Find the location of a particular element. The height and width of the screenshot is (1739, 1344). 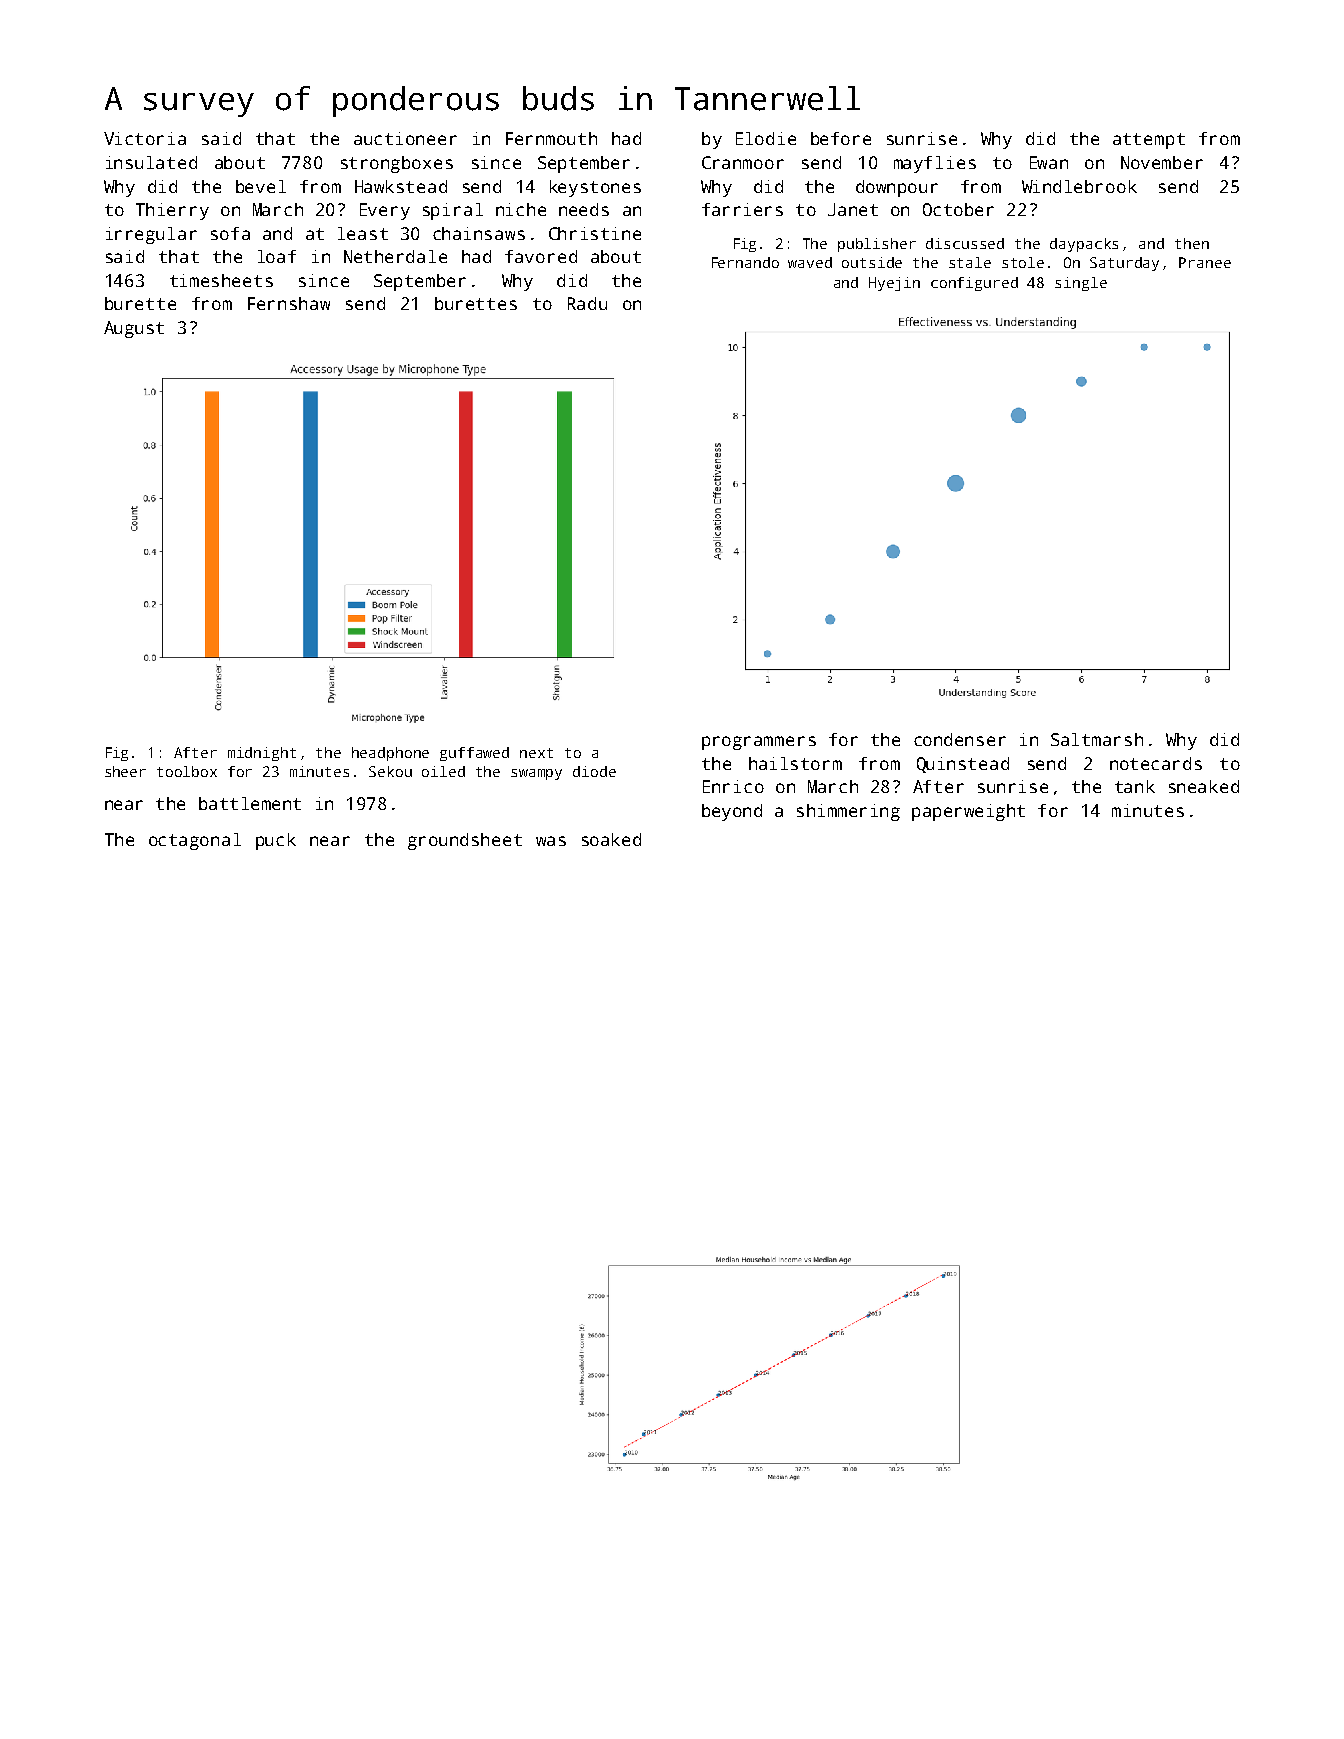

mayflies is located at coordinates (935, 164).
